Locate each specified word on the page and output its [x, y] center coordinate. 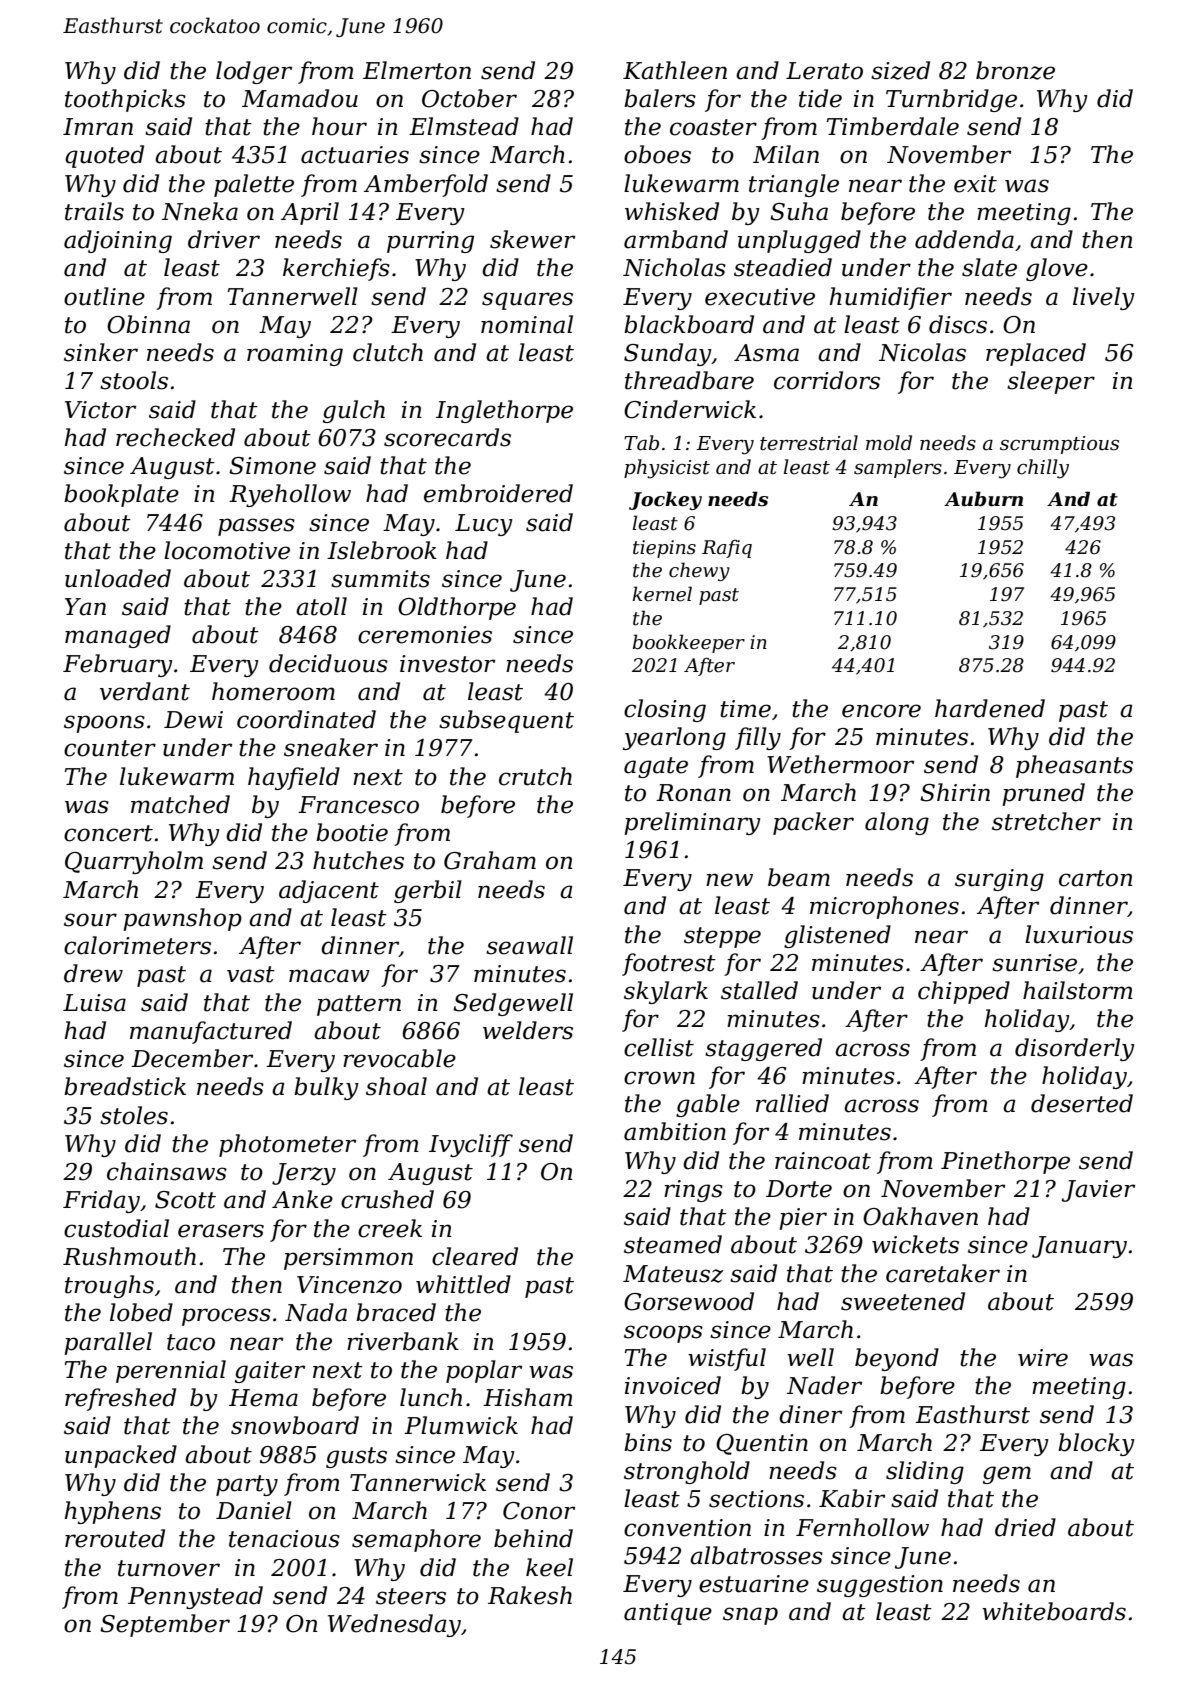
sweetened [903, 1301]
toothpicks [125, 100]
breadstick [125, 1086]
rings [693, 1191]
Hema [263, 1398]
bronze [1015, 70]
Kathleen [675, 70]
